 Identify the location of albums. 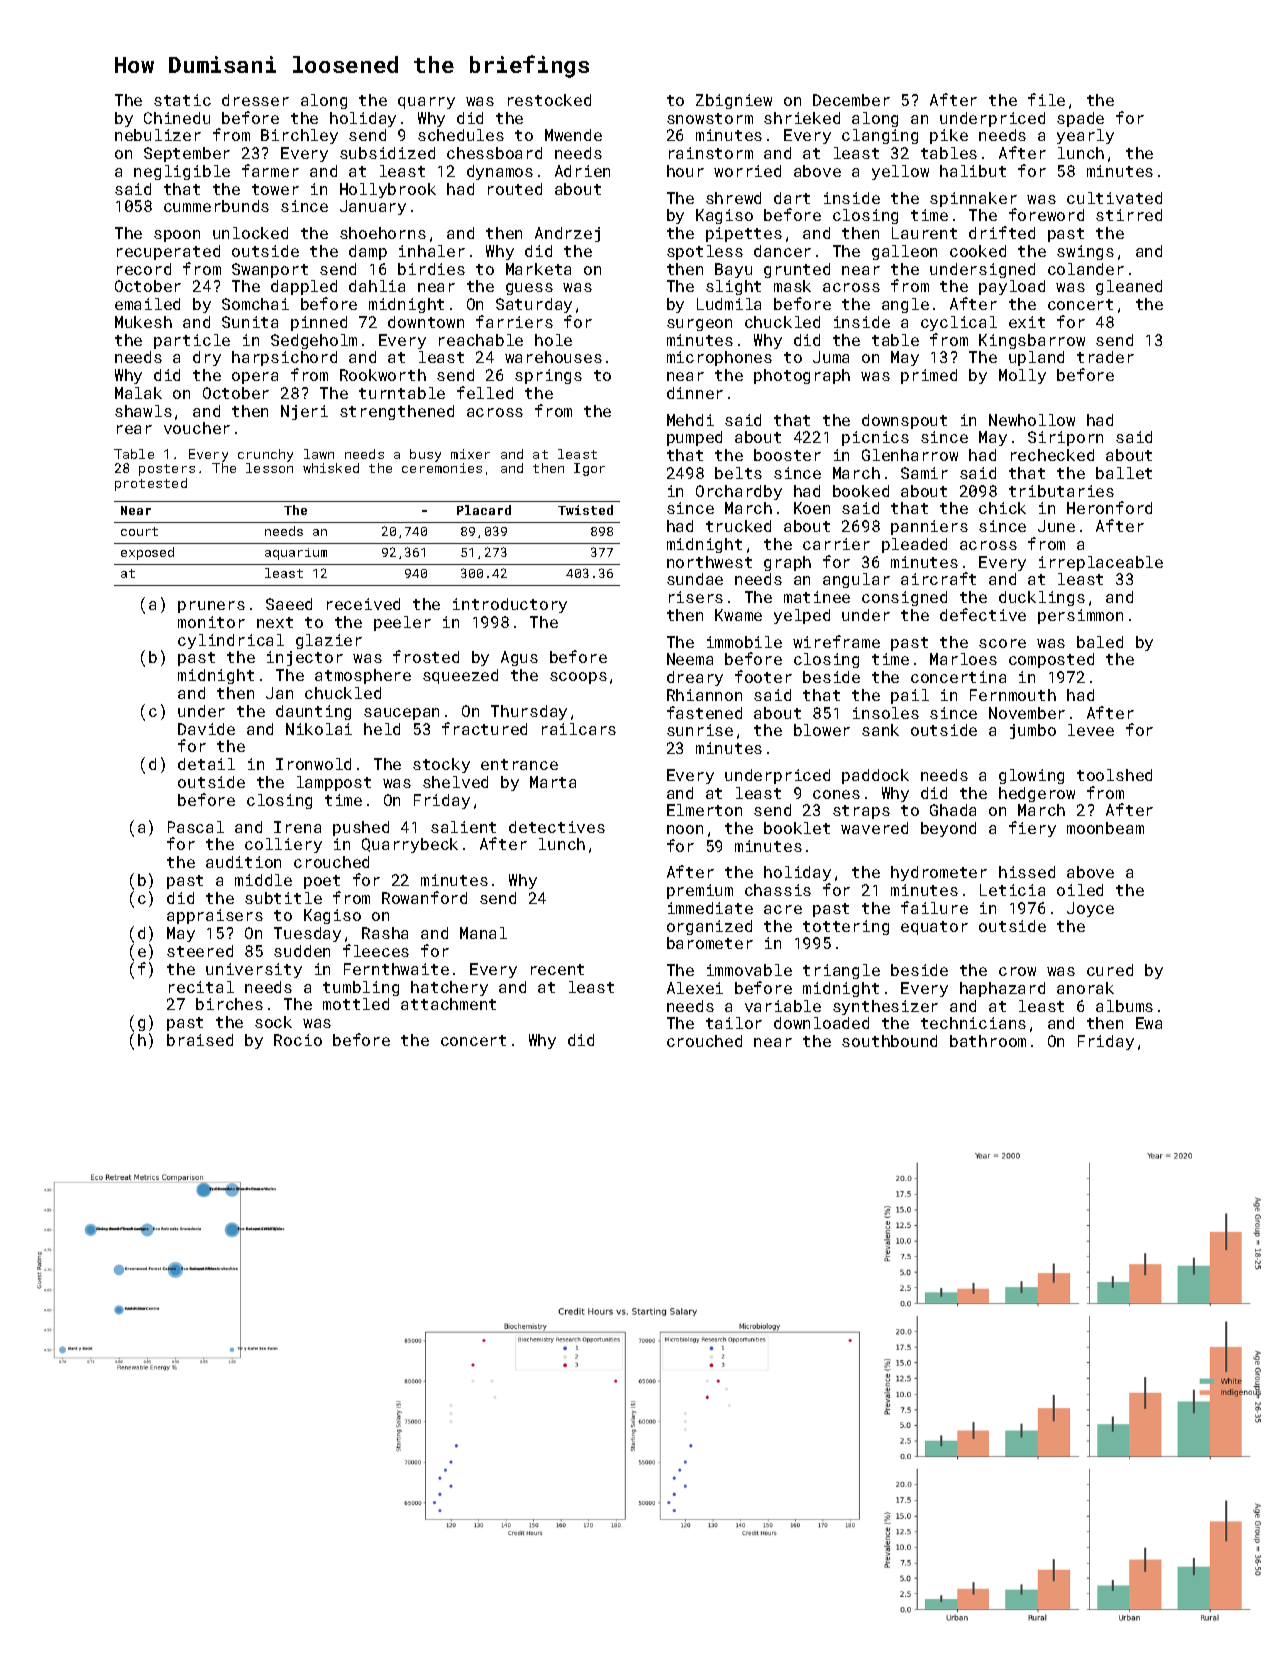
(1124, 1006).
